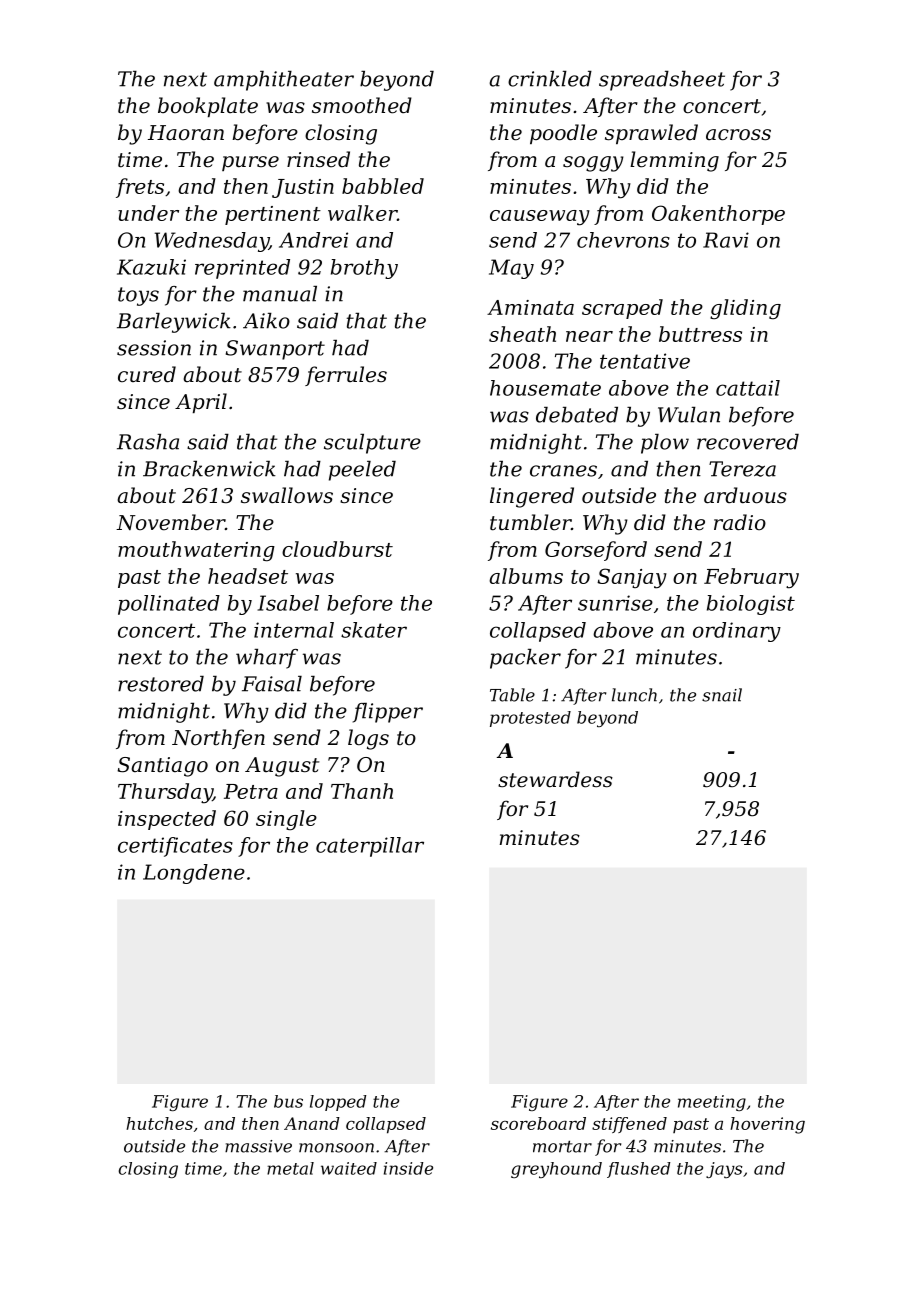 The width and height of the screenshot is (924, 1311). What do you see at coordinates (724, 1170) in the screenshot?
I see `jays` at bounding box center [724, 1170].
